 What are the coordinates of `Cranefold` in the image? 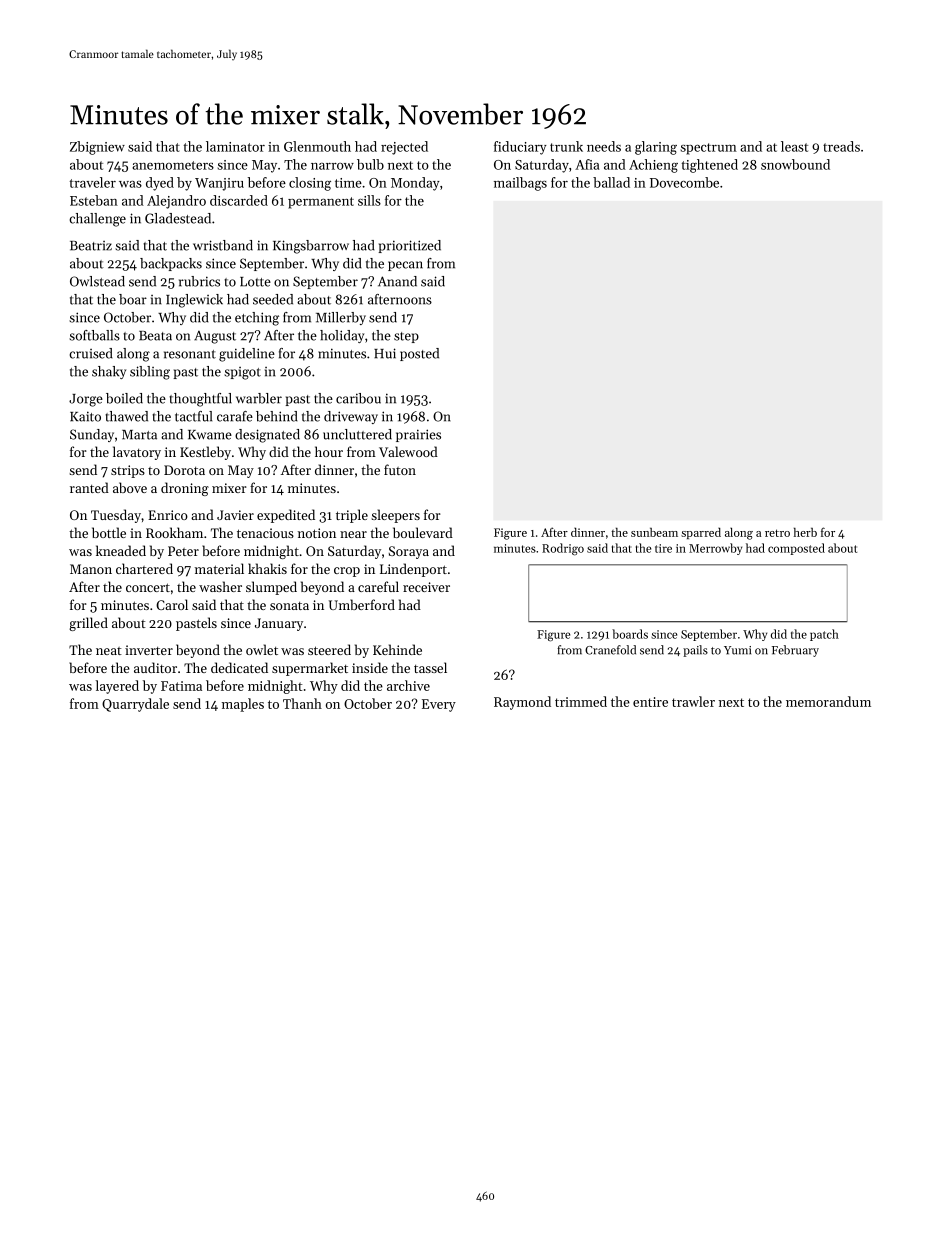 It's located at (610, 650).
